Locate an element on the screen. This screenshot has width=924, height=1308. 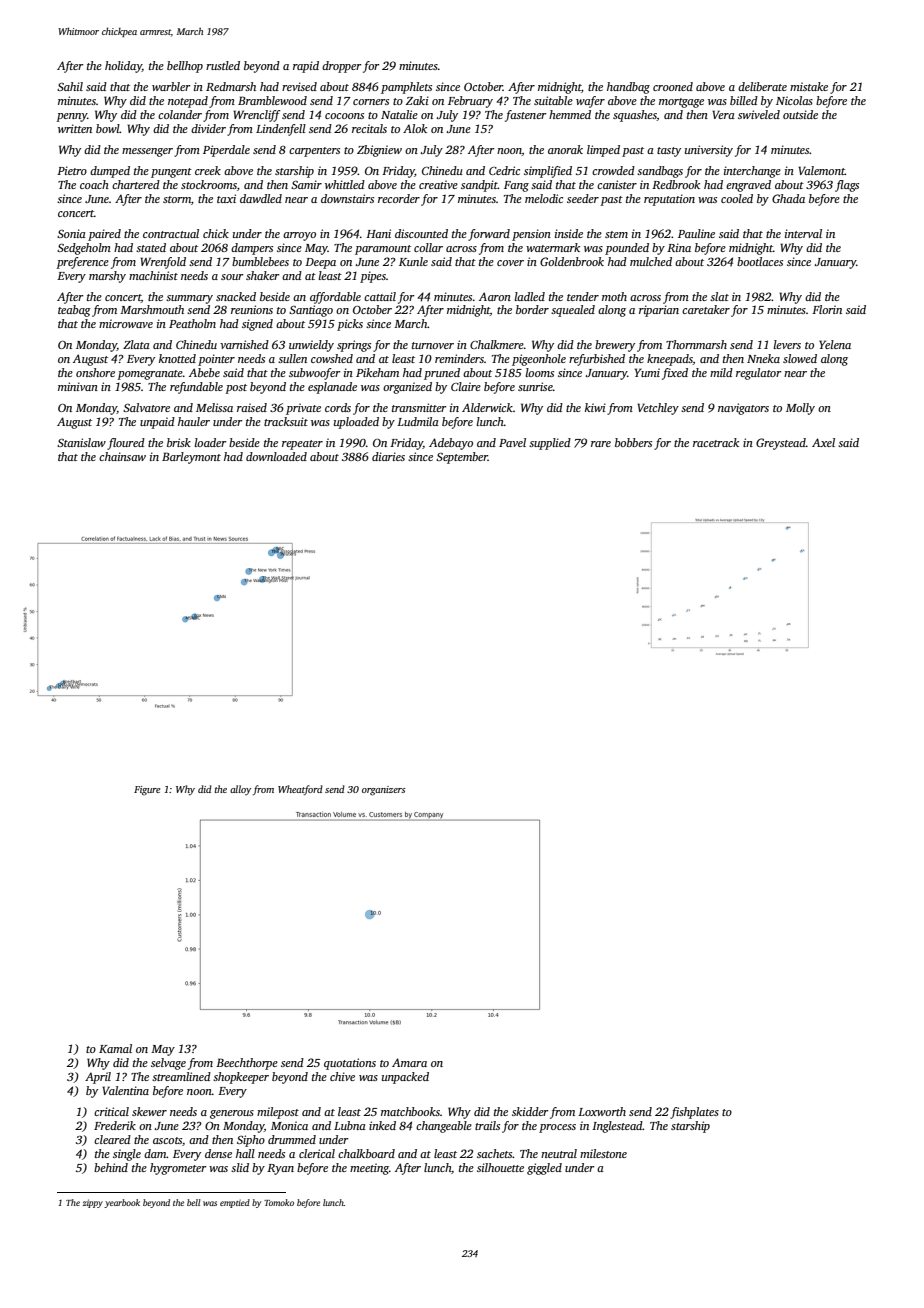
Alok is located at coordinates (415, 128).
